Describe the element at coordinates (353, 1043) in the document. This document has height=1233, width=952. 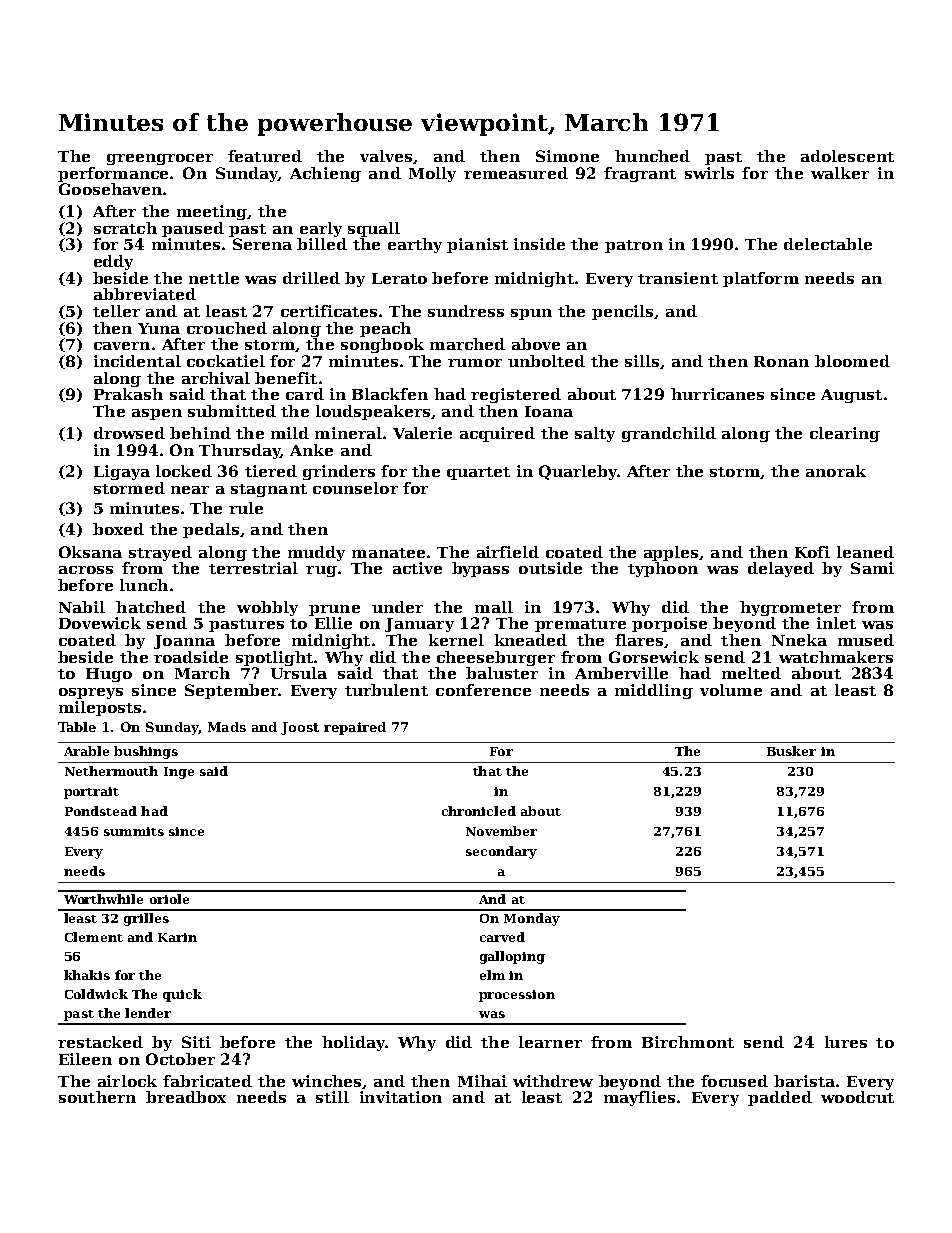
I see `holiday` at that location.
